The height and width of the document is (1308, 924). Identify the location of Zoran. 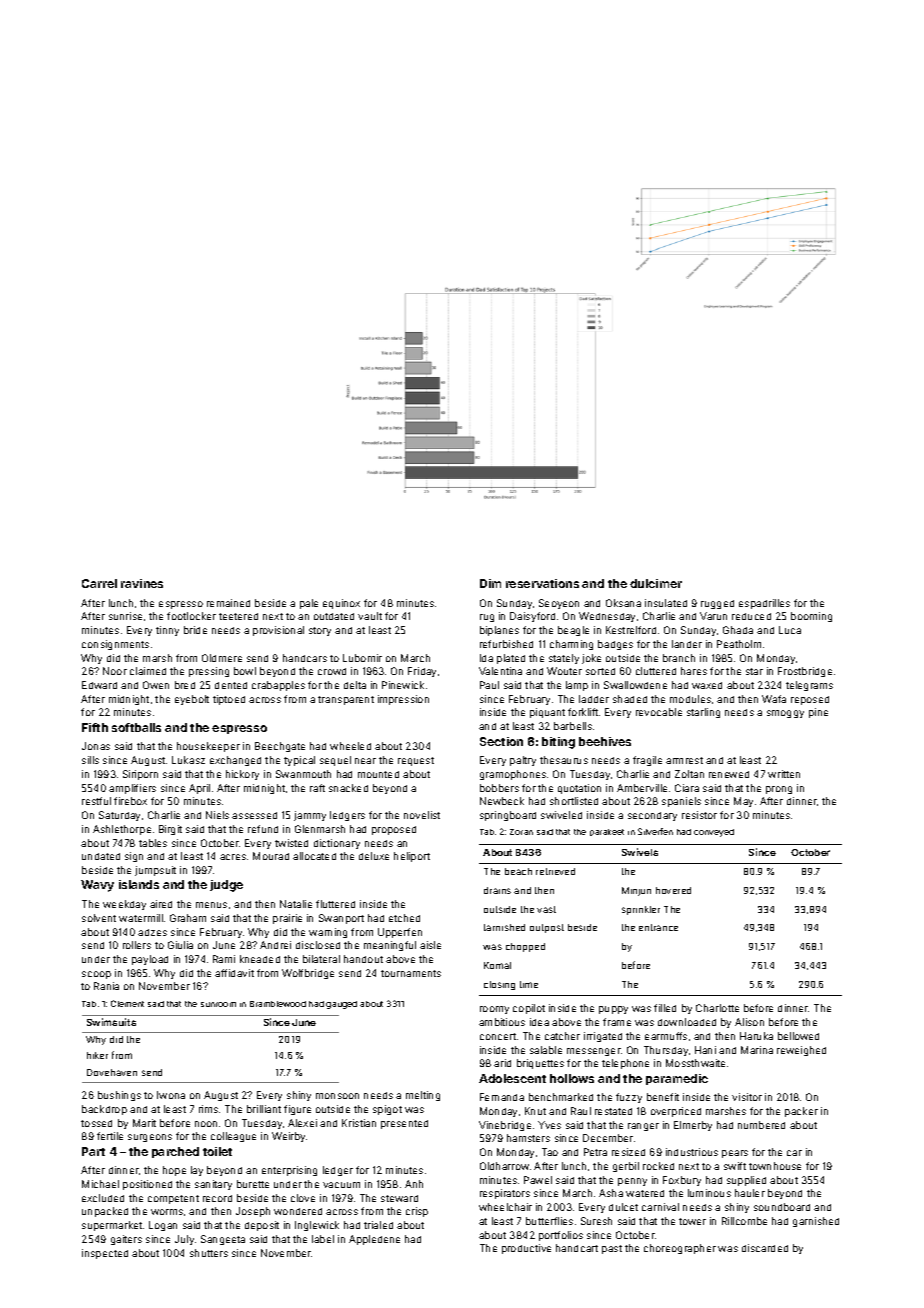
(521, 832).
